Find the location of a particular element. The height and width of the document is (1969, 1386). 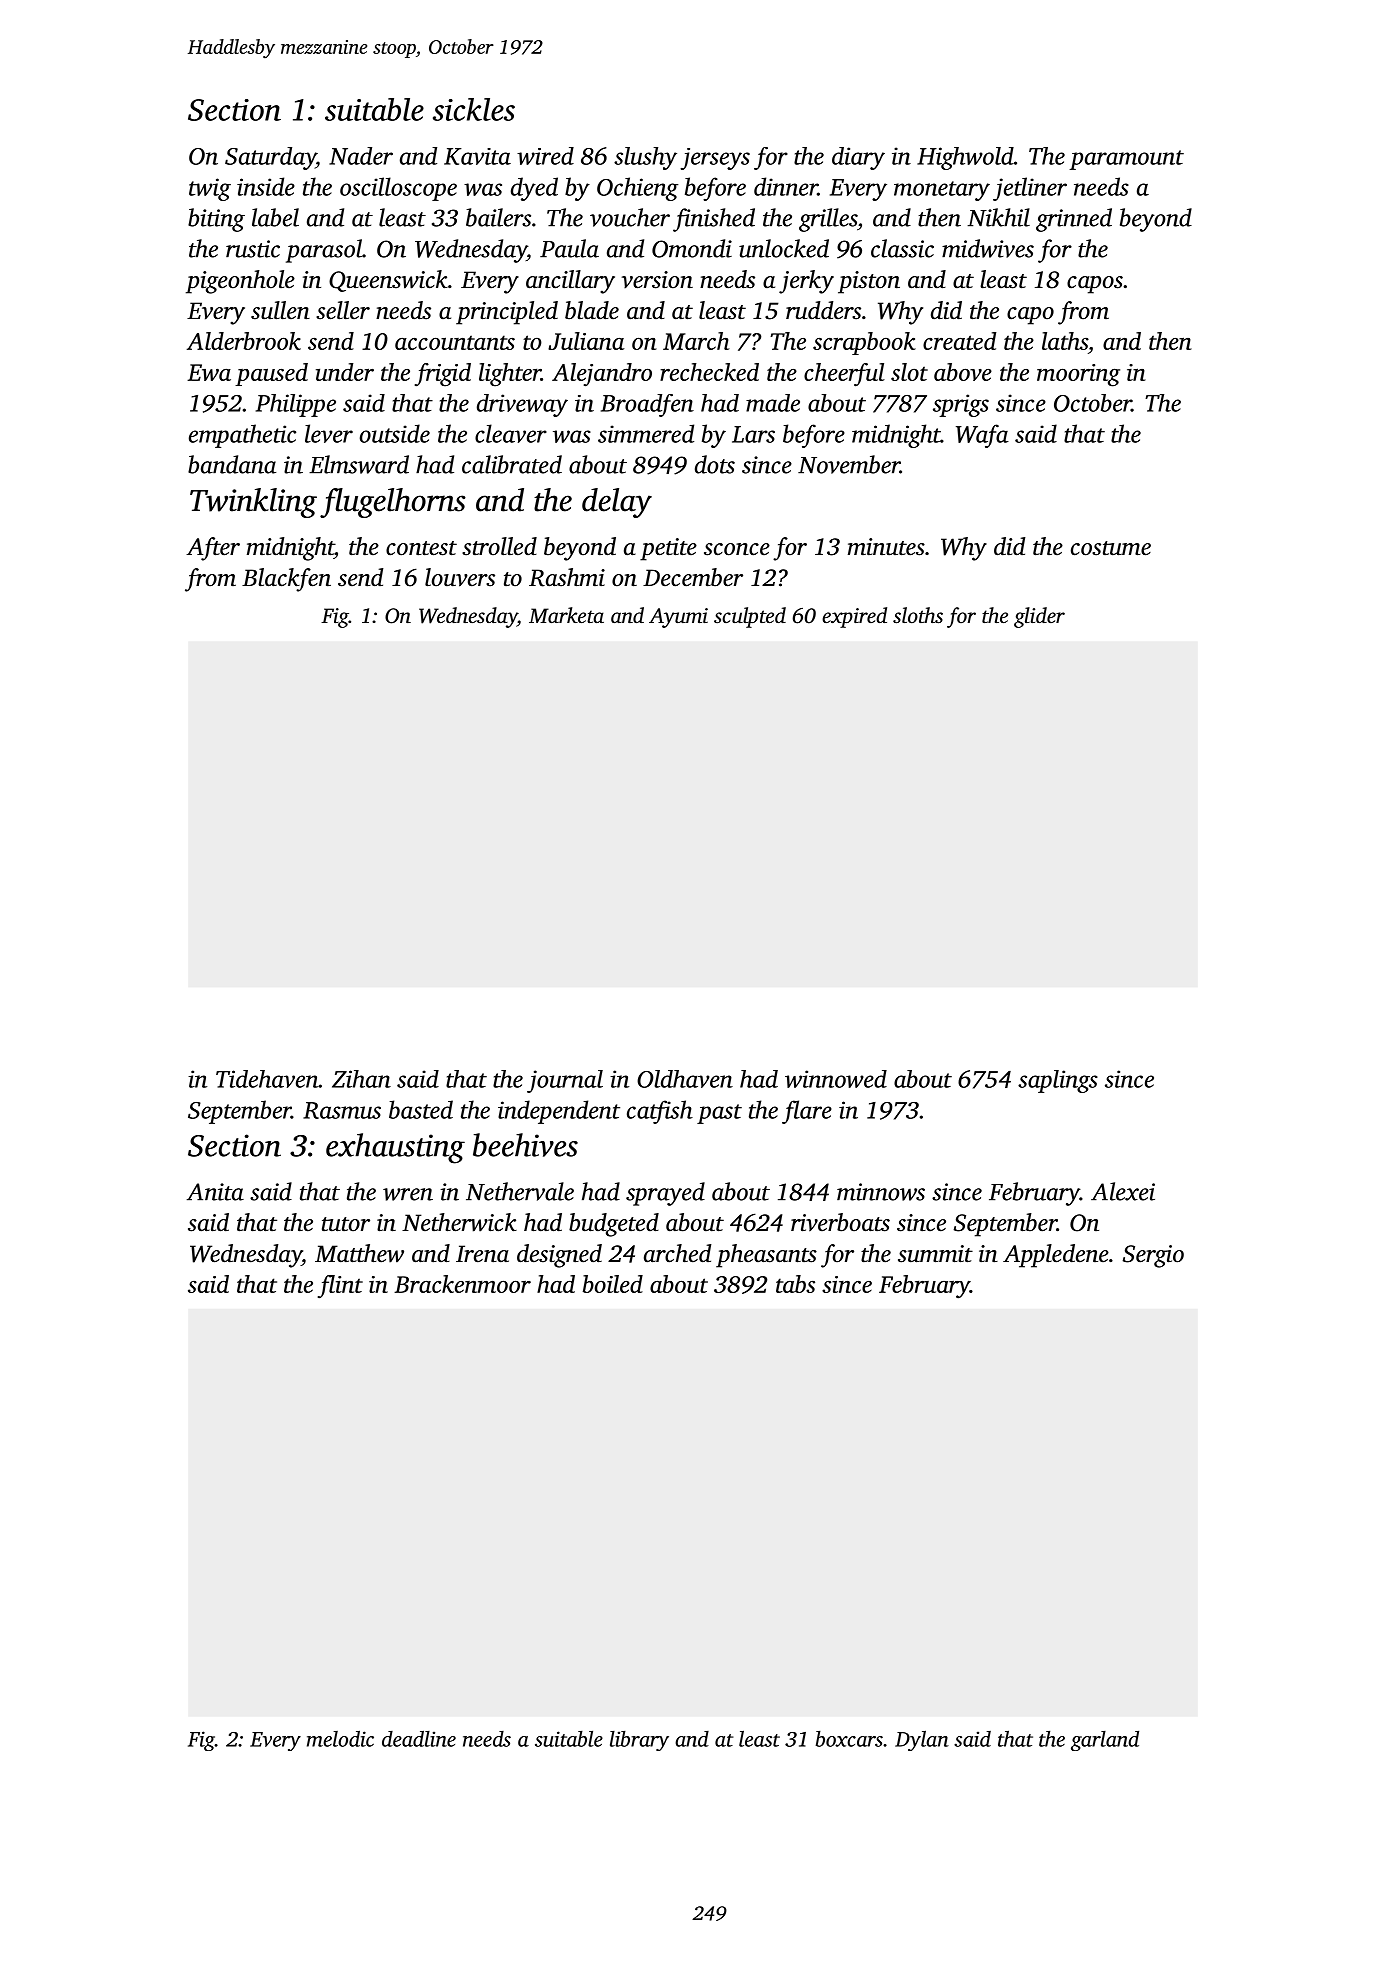

Wafa is located at coordinates (982, 436).
